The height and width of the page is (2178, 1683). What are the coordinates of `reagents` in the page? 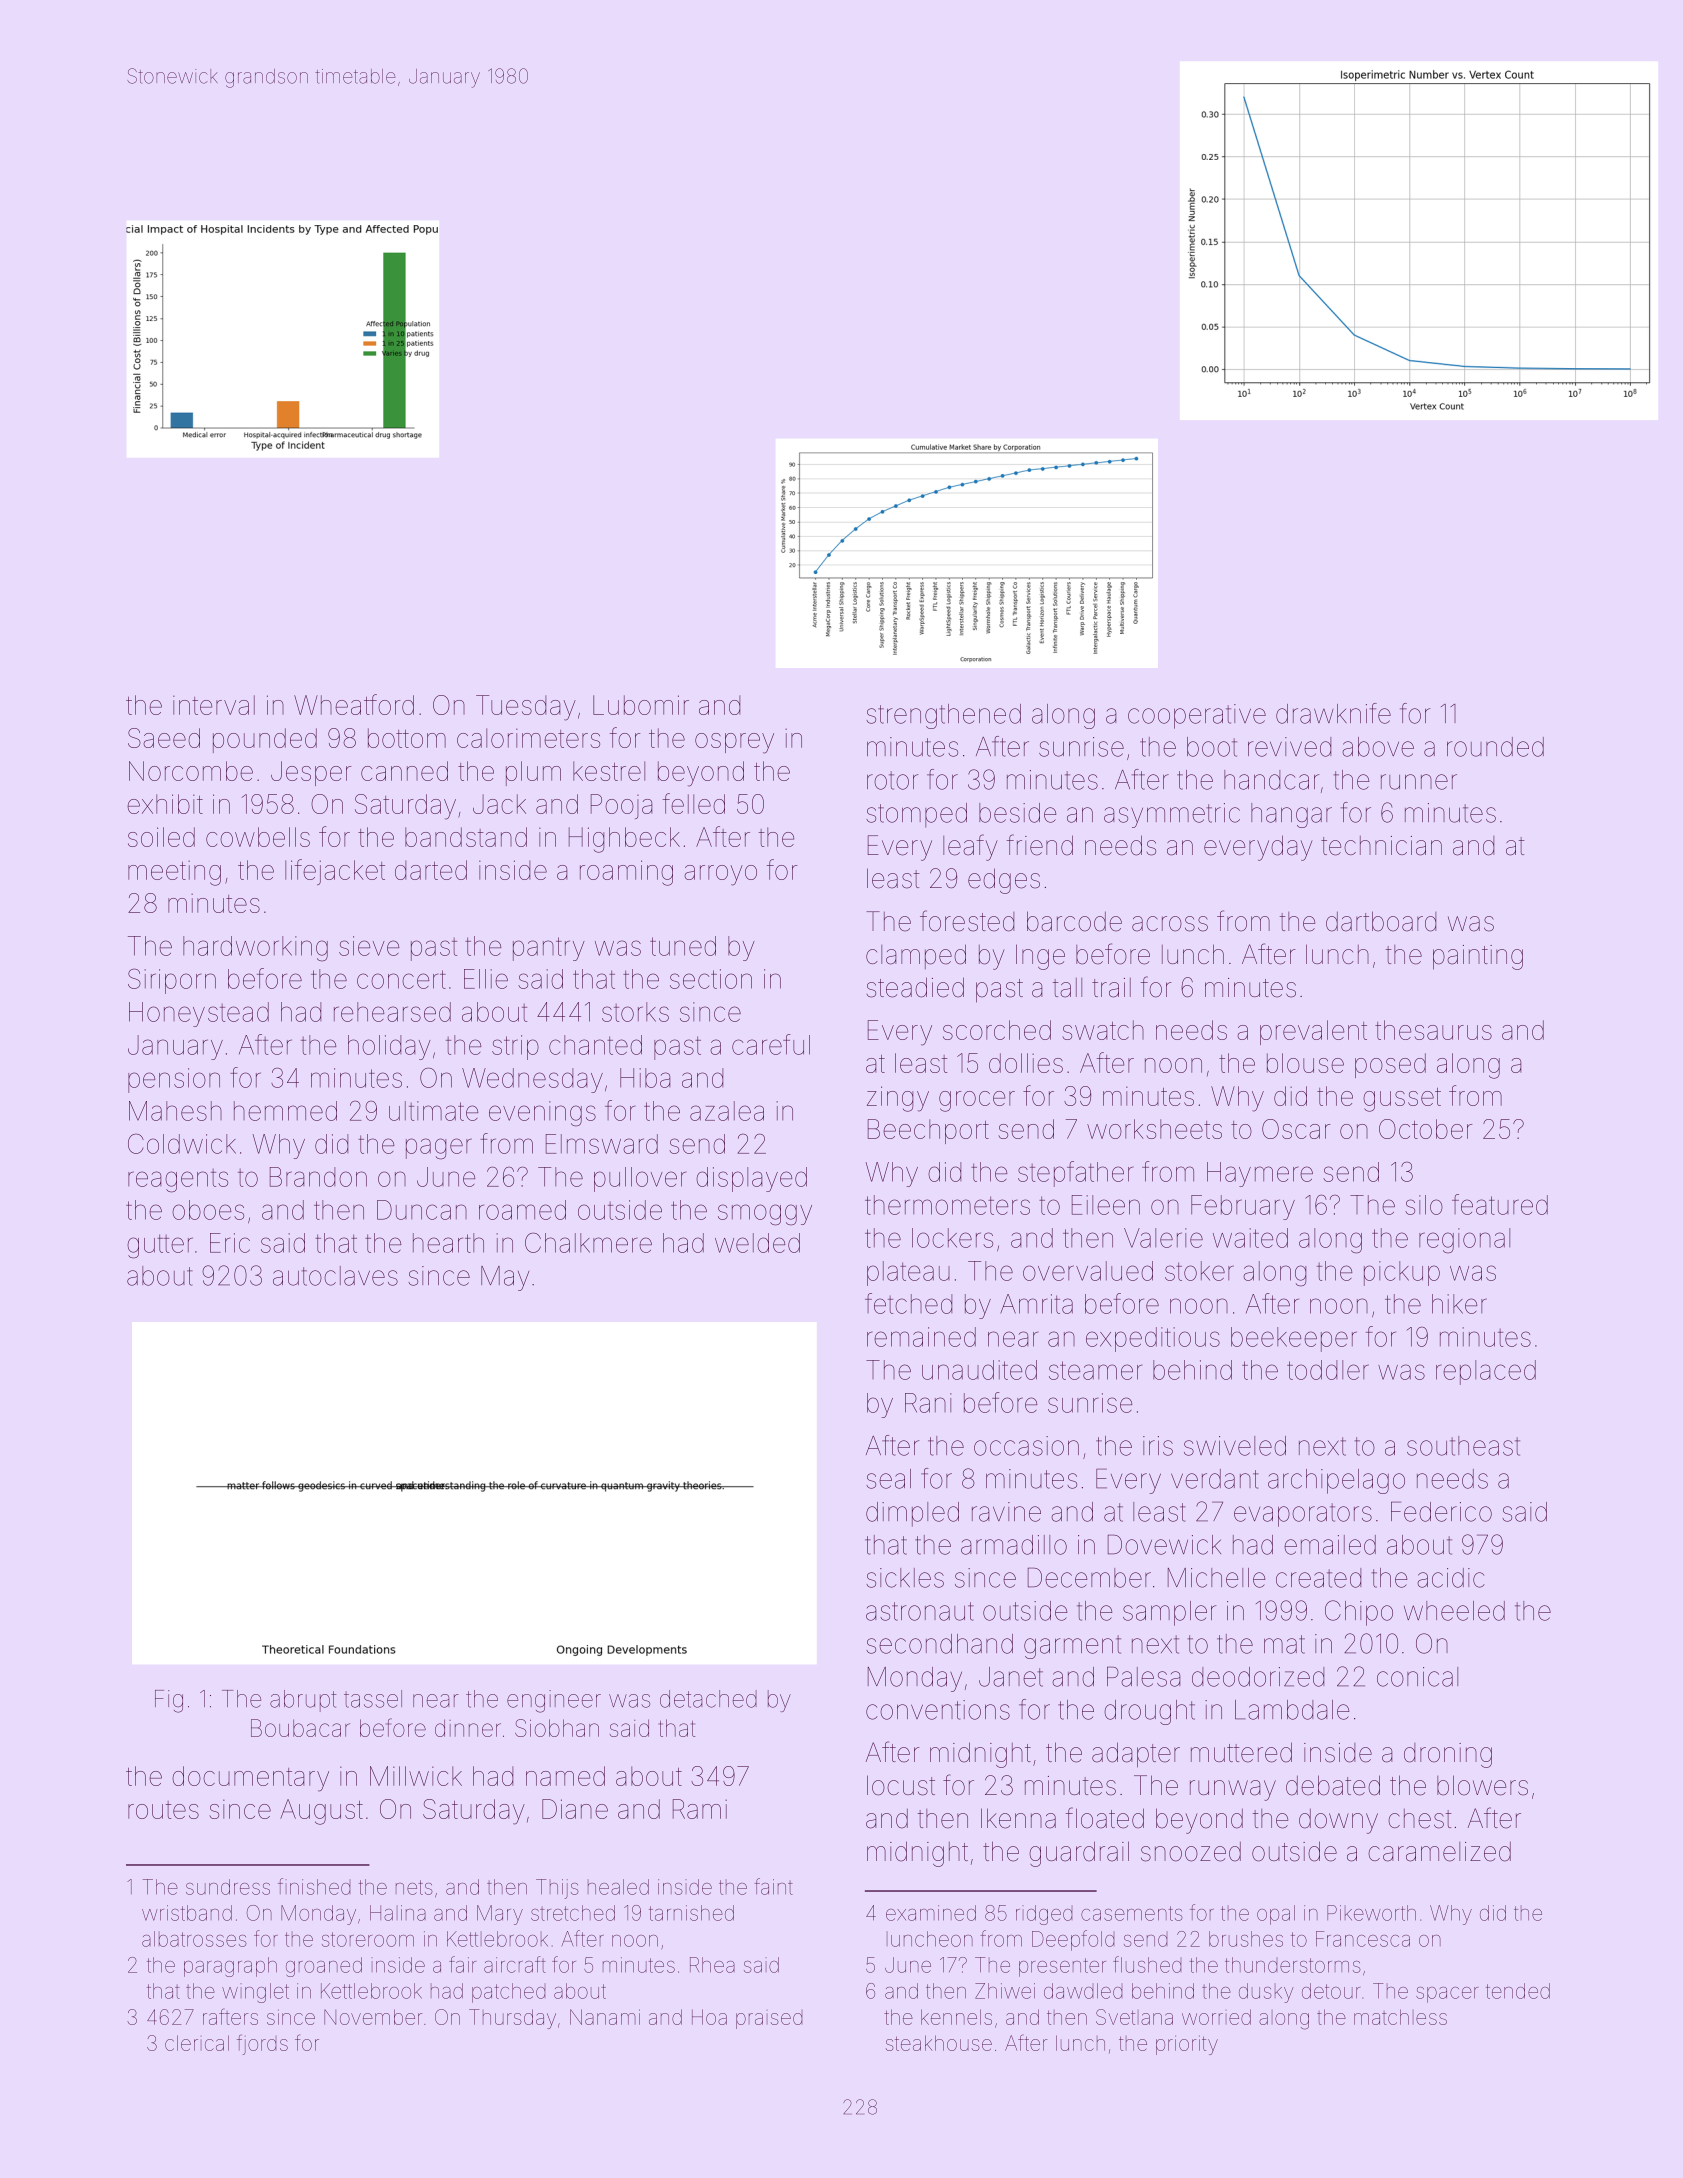 It's located at (178, 1181).
